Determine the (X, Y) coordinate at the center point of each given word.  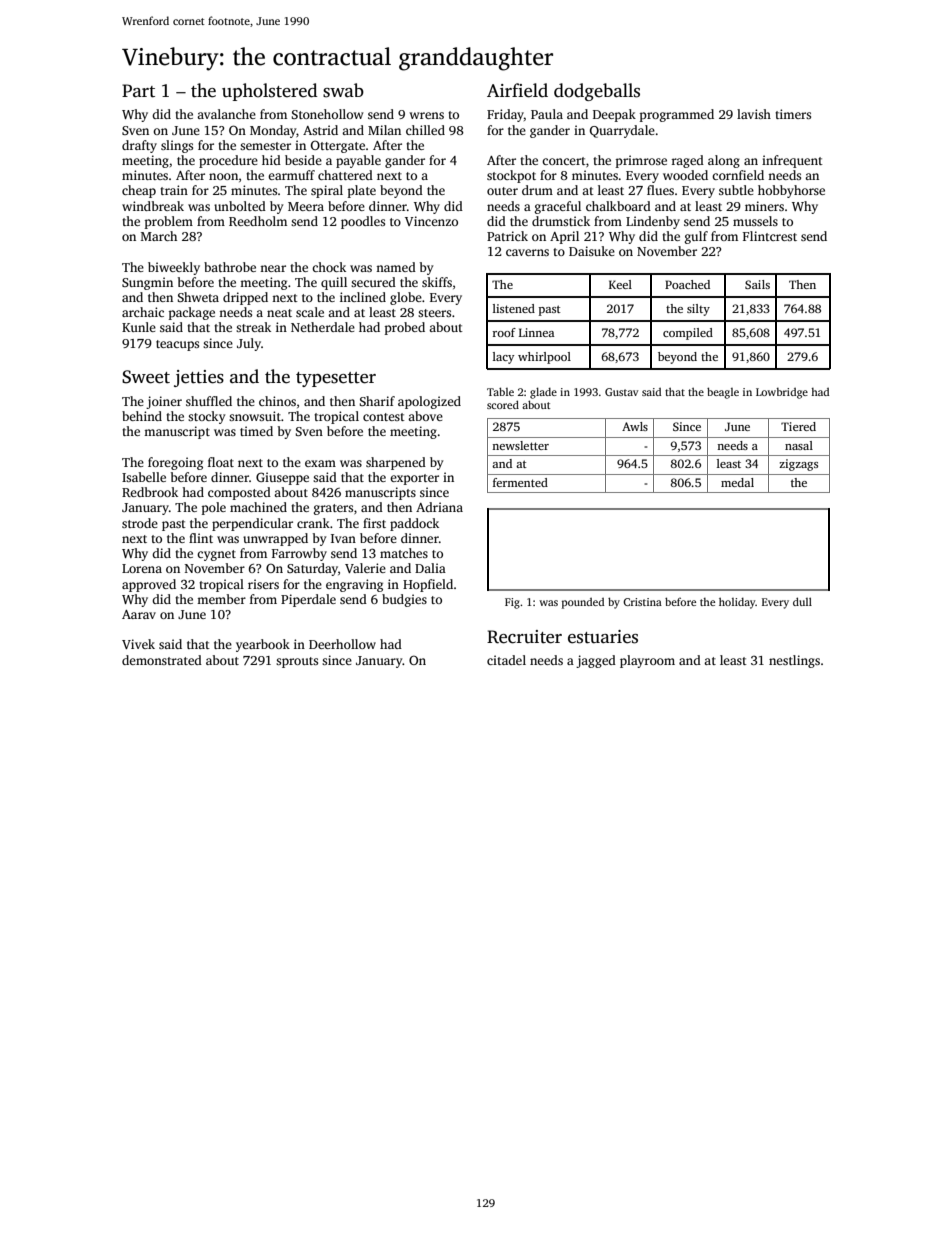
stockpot (511, 176)
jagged (596, 661)
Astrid (320, 130)
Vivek (138, 644)
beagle (723, 393)
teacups (177, 345)
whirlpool (544, 358)
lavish (754, 114)
